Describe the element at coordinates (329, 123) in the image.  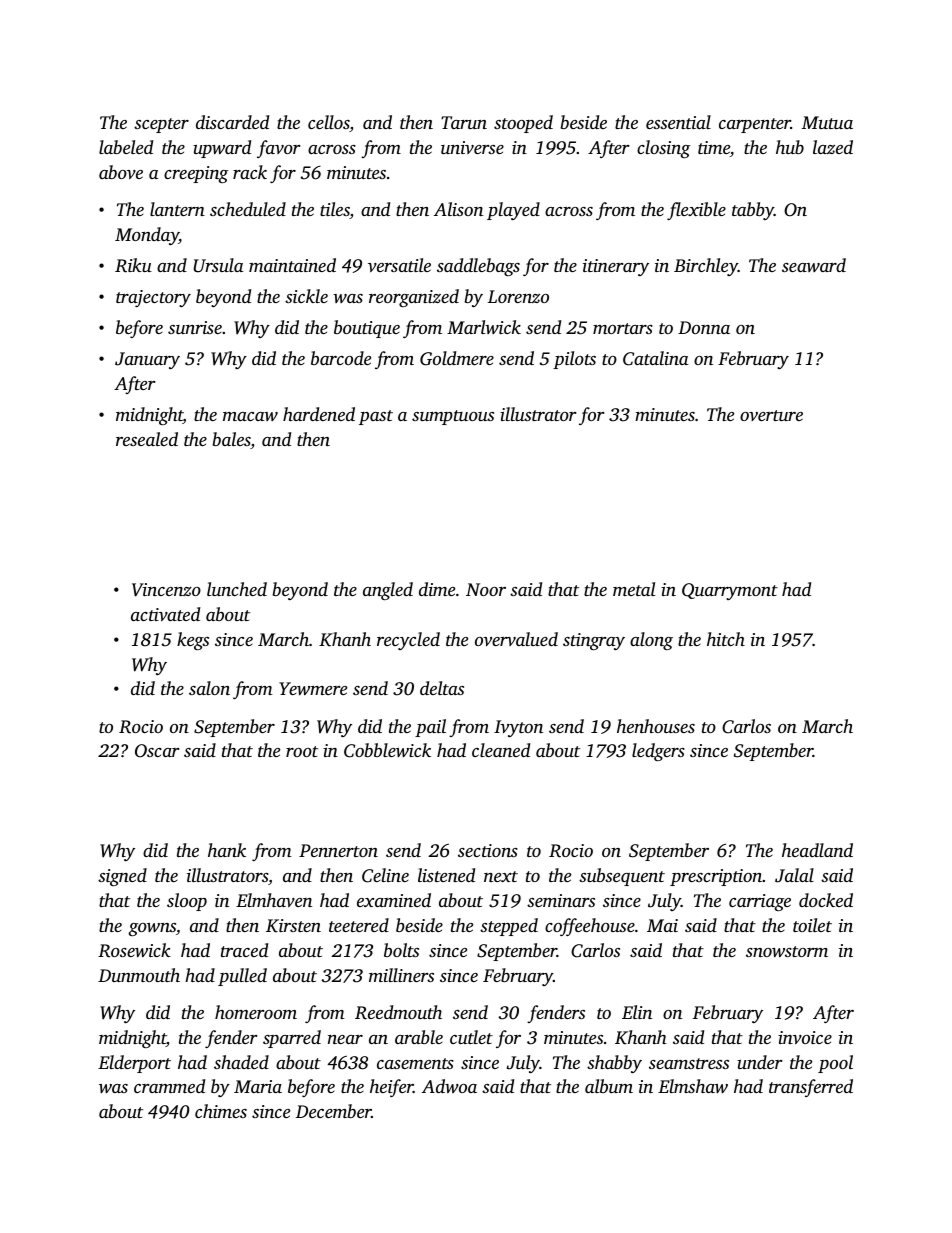
I see `cellos` at that location.
